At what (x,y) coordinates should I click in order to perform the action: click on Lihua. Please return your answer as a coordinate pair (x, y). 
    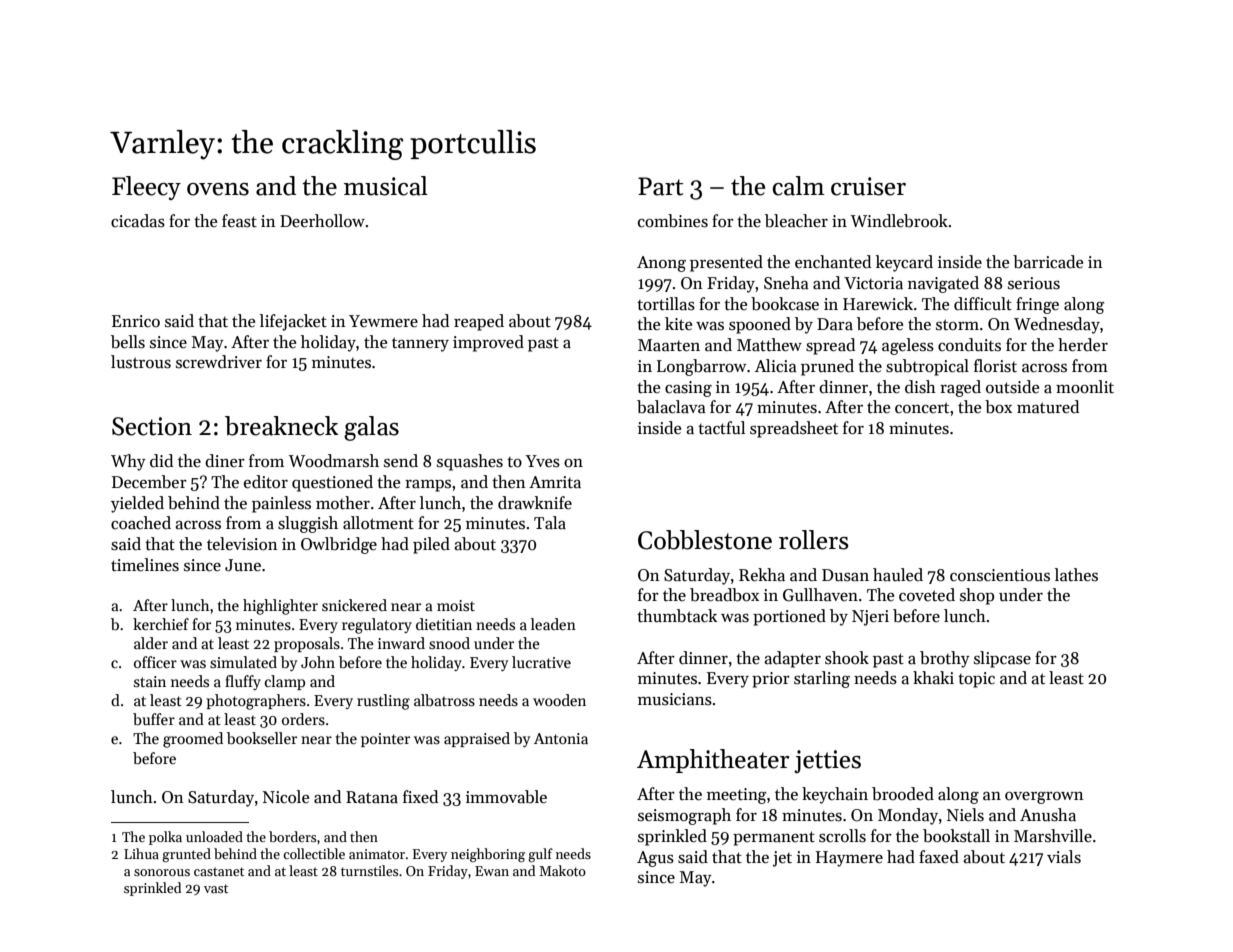
    Looking at the image, I should click on (141, 853).
